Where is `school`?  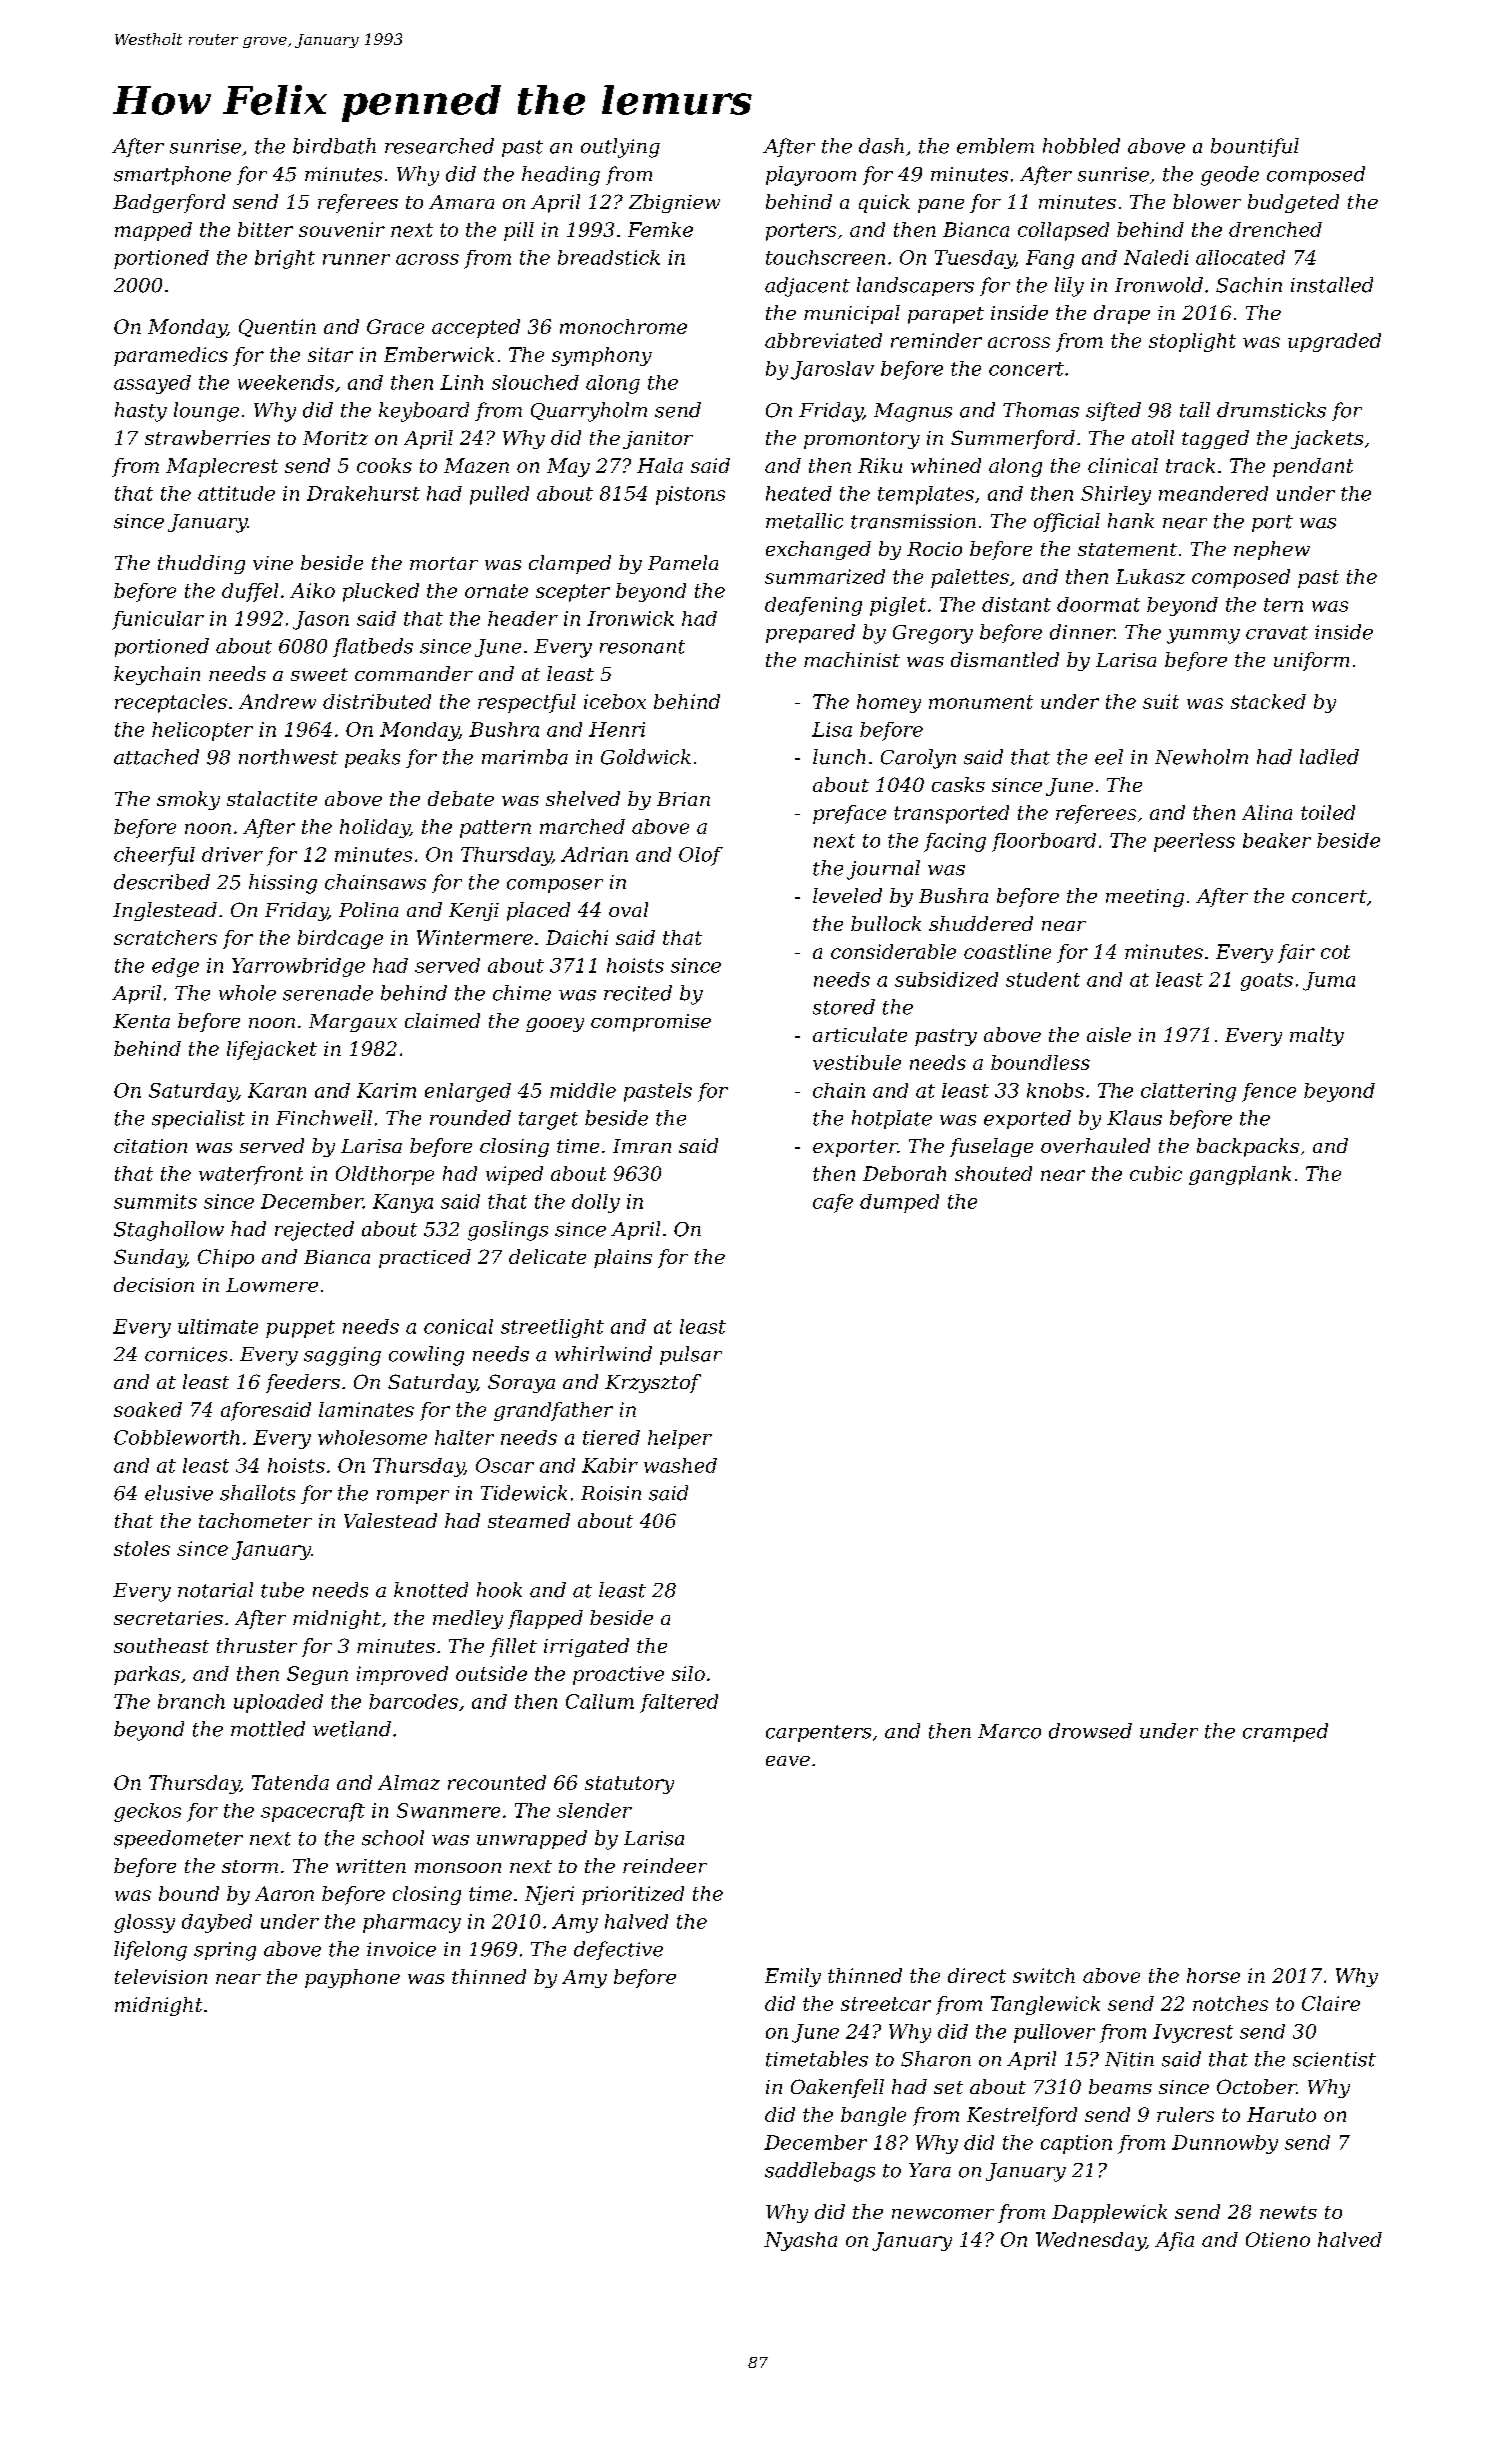
school is located at coordinates (393, 1838).
